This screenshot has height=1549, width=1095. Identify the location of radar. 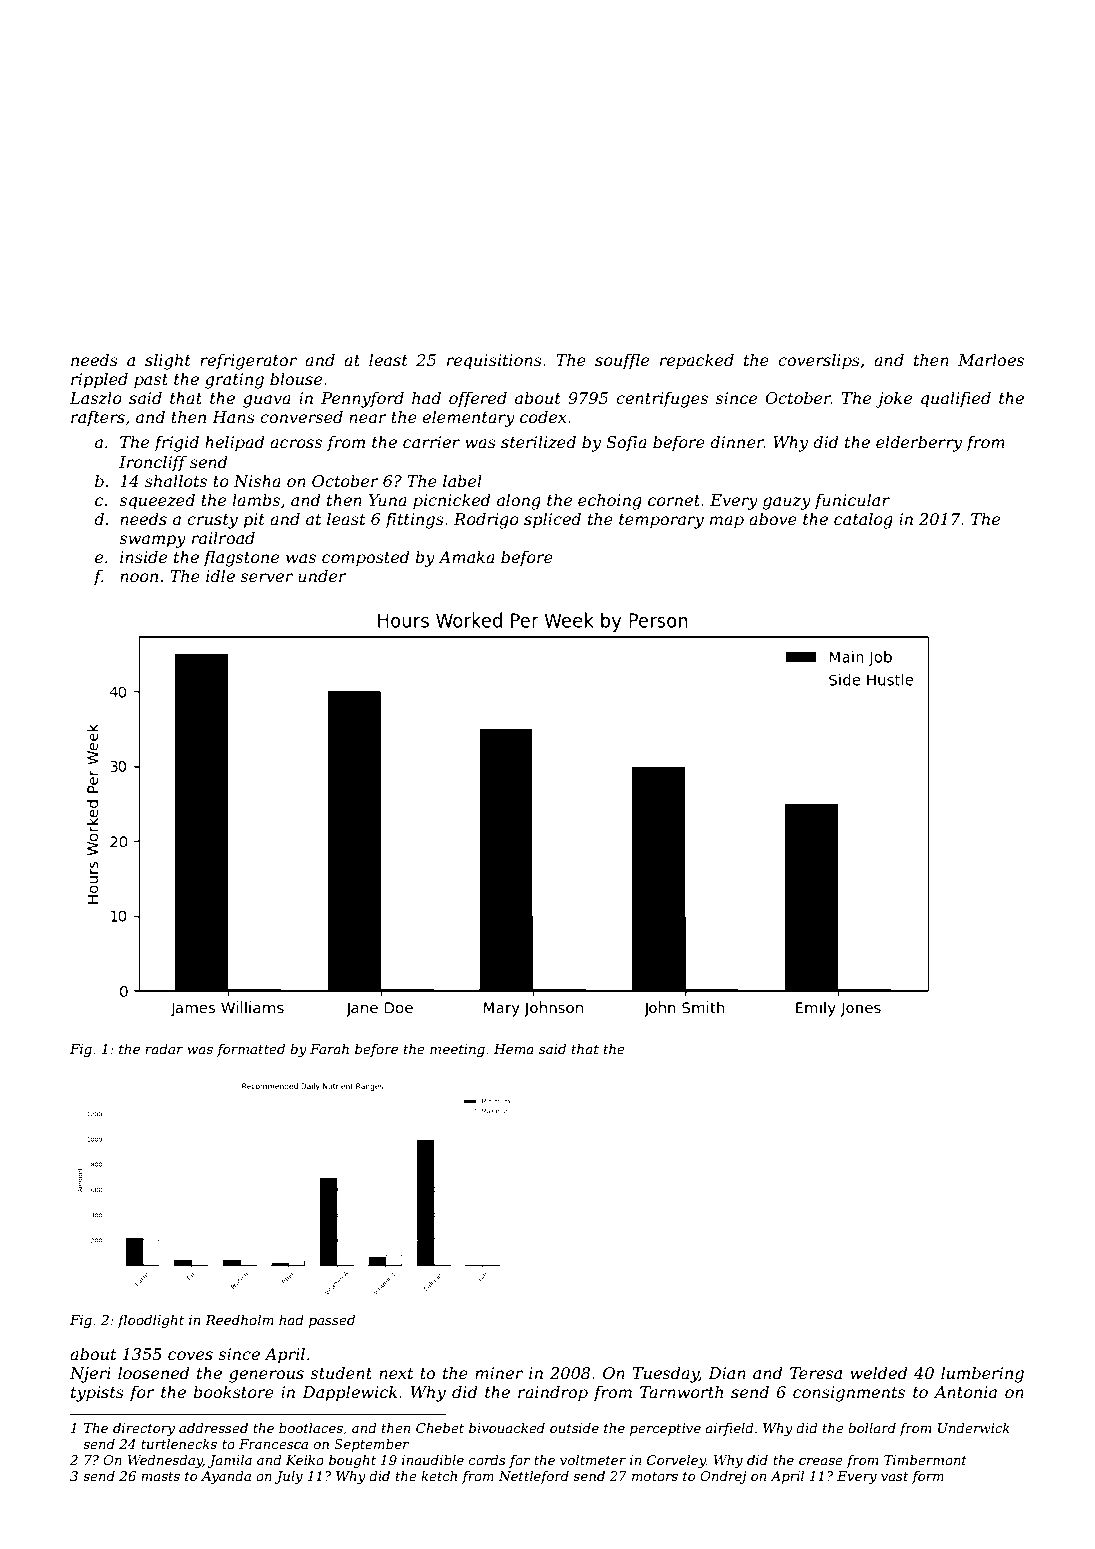
(164, 1048).
